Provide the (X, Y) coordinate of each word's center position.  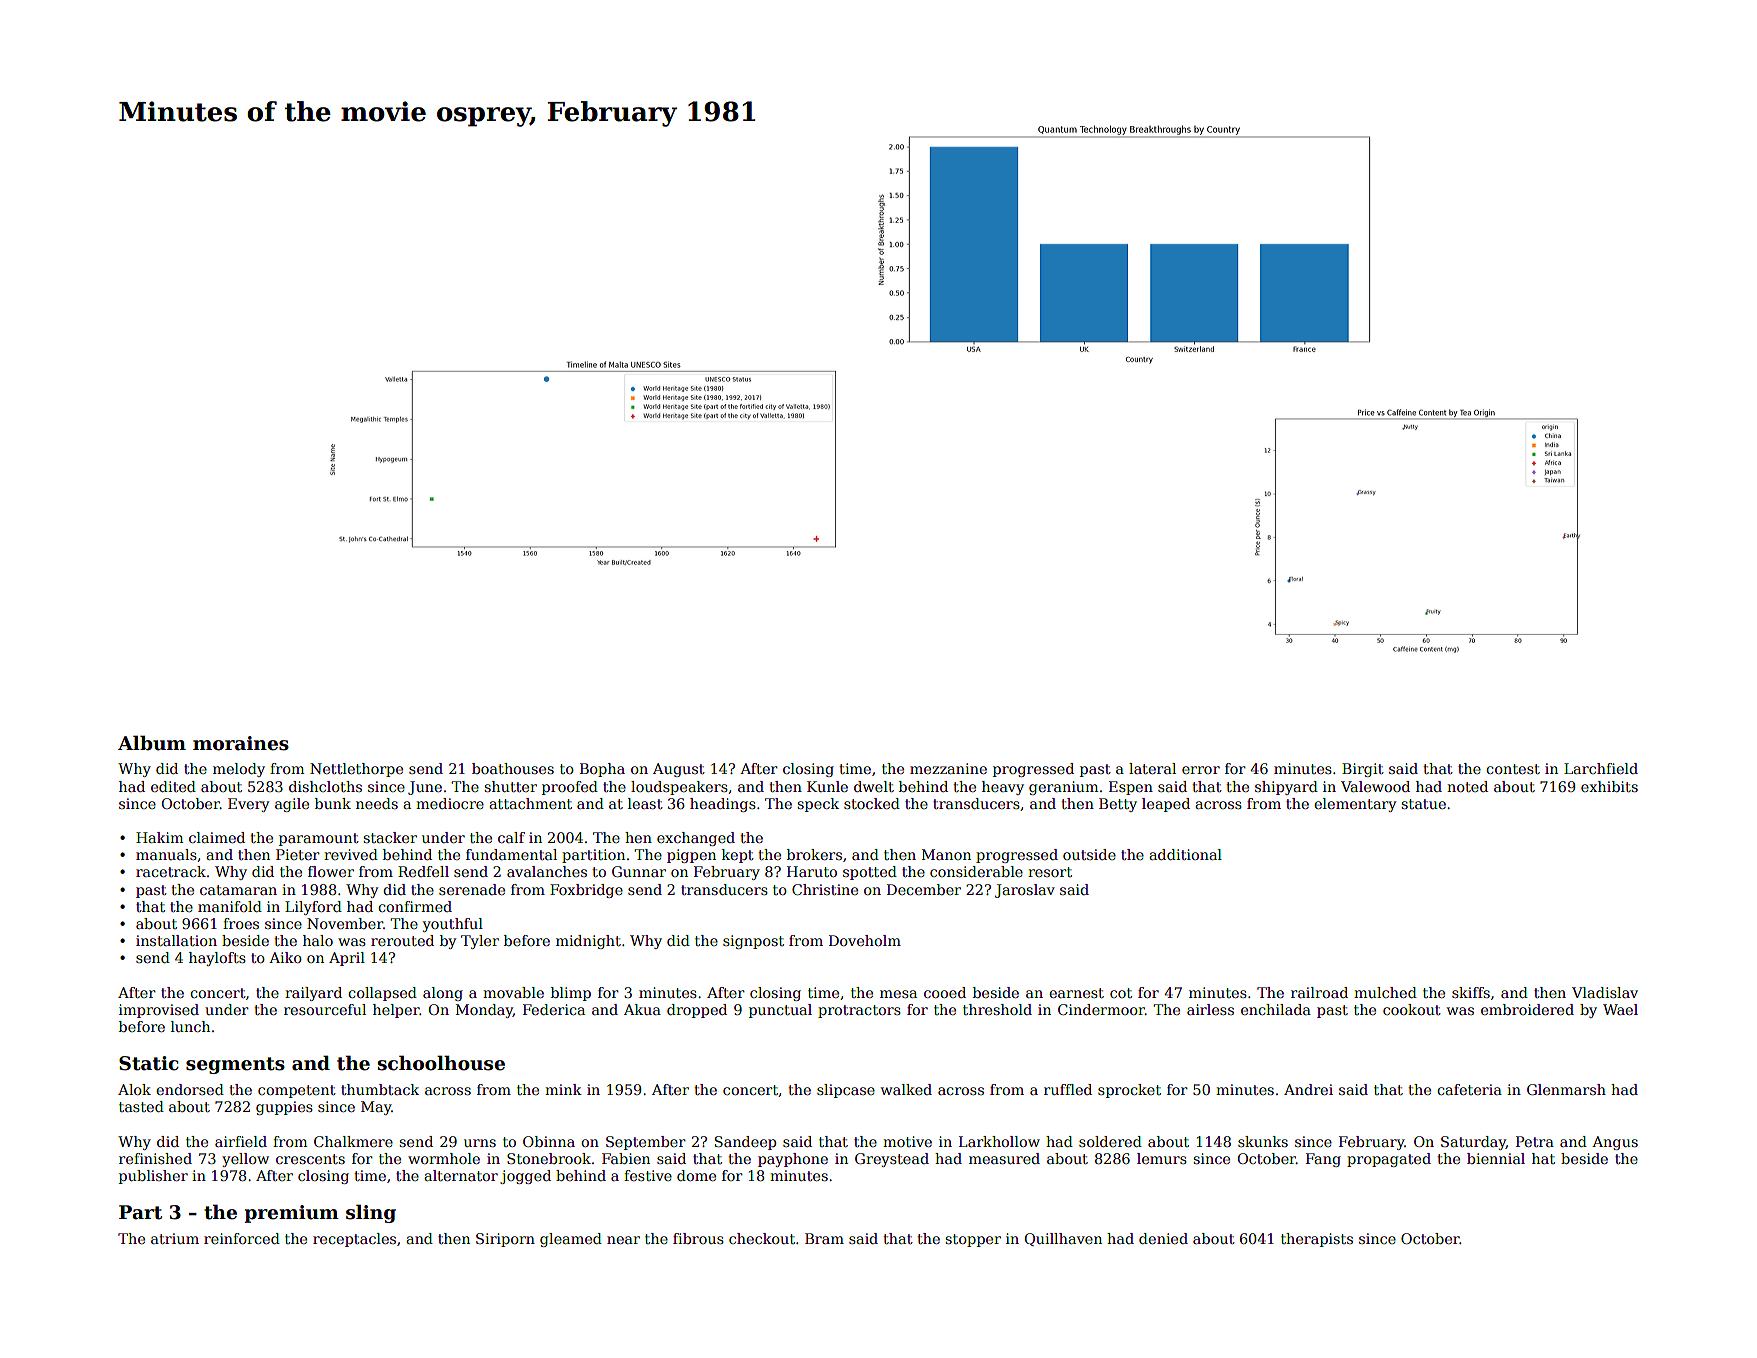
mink (563, 1089)
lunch (190, 1026)
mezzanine (948, 768)
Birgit (1363, 770)
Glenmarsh (1566, 1089)
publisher (153, 1177)
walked (906, 1089)
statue (1423, 804)
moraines (241, 743)
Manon (946, 854)
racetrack (171, 871)
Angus (1615, 1143)
